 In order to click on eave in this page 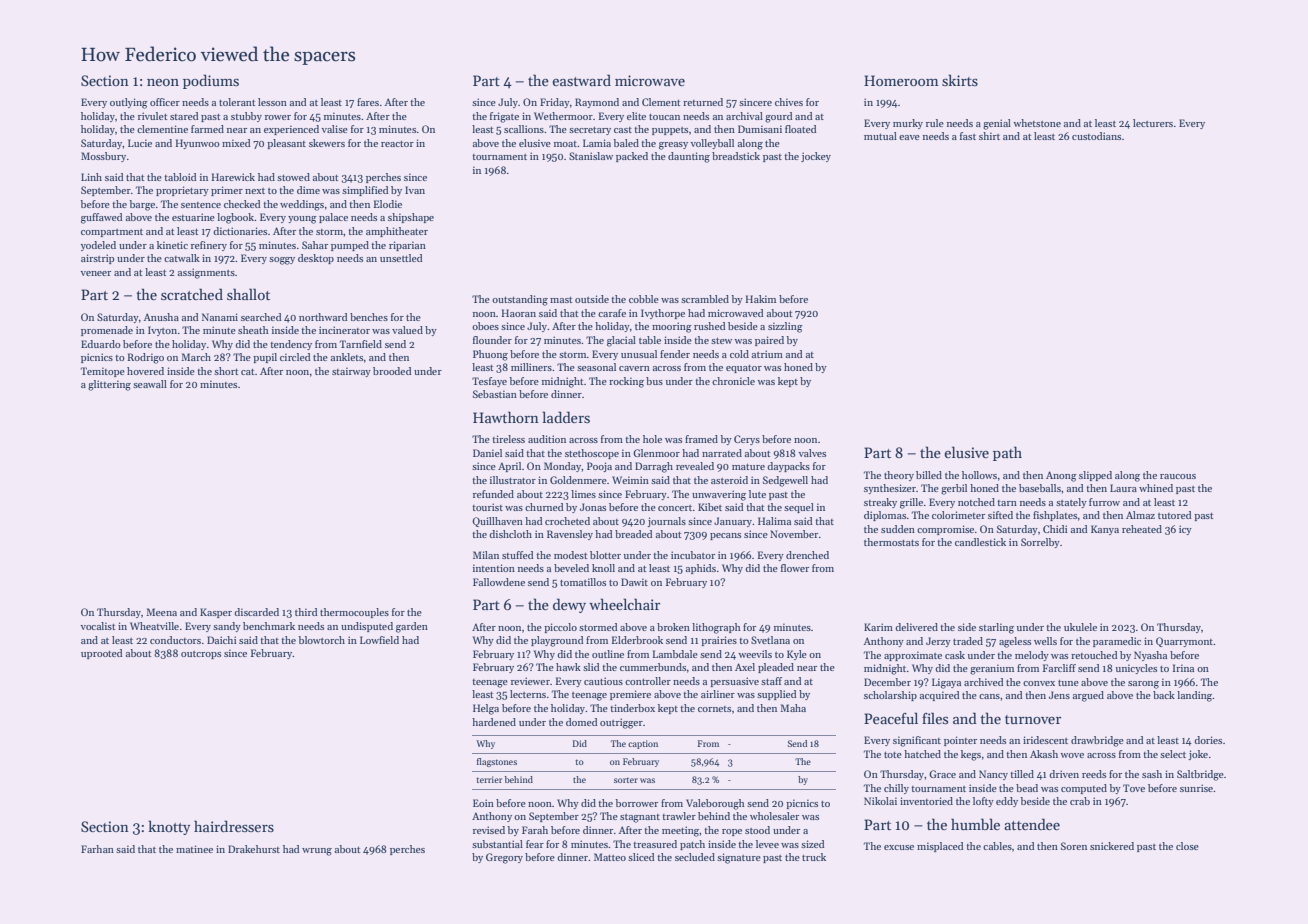, I will do `click(909, 137)`.
